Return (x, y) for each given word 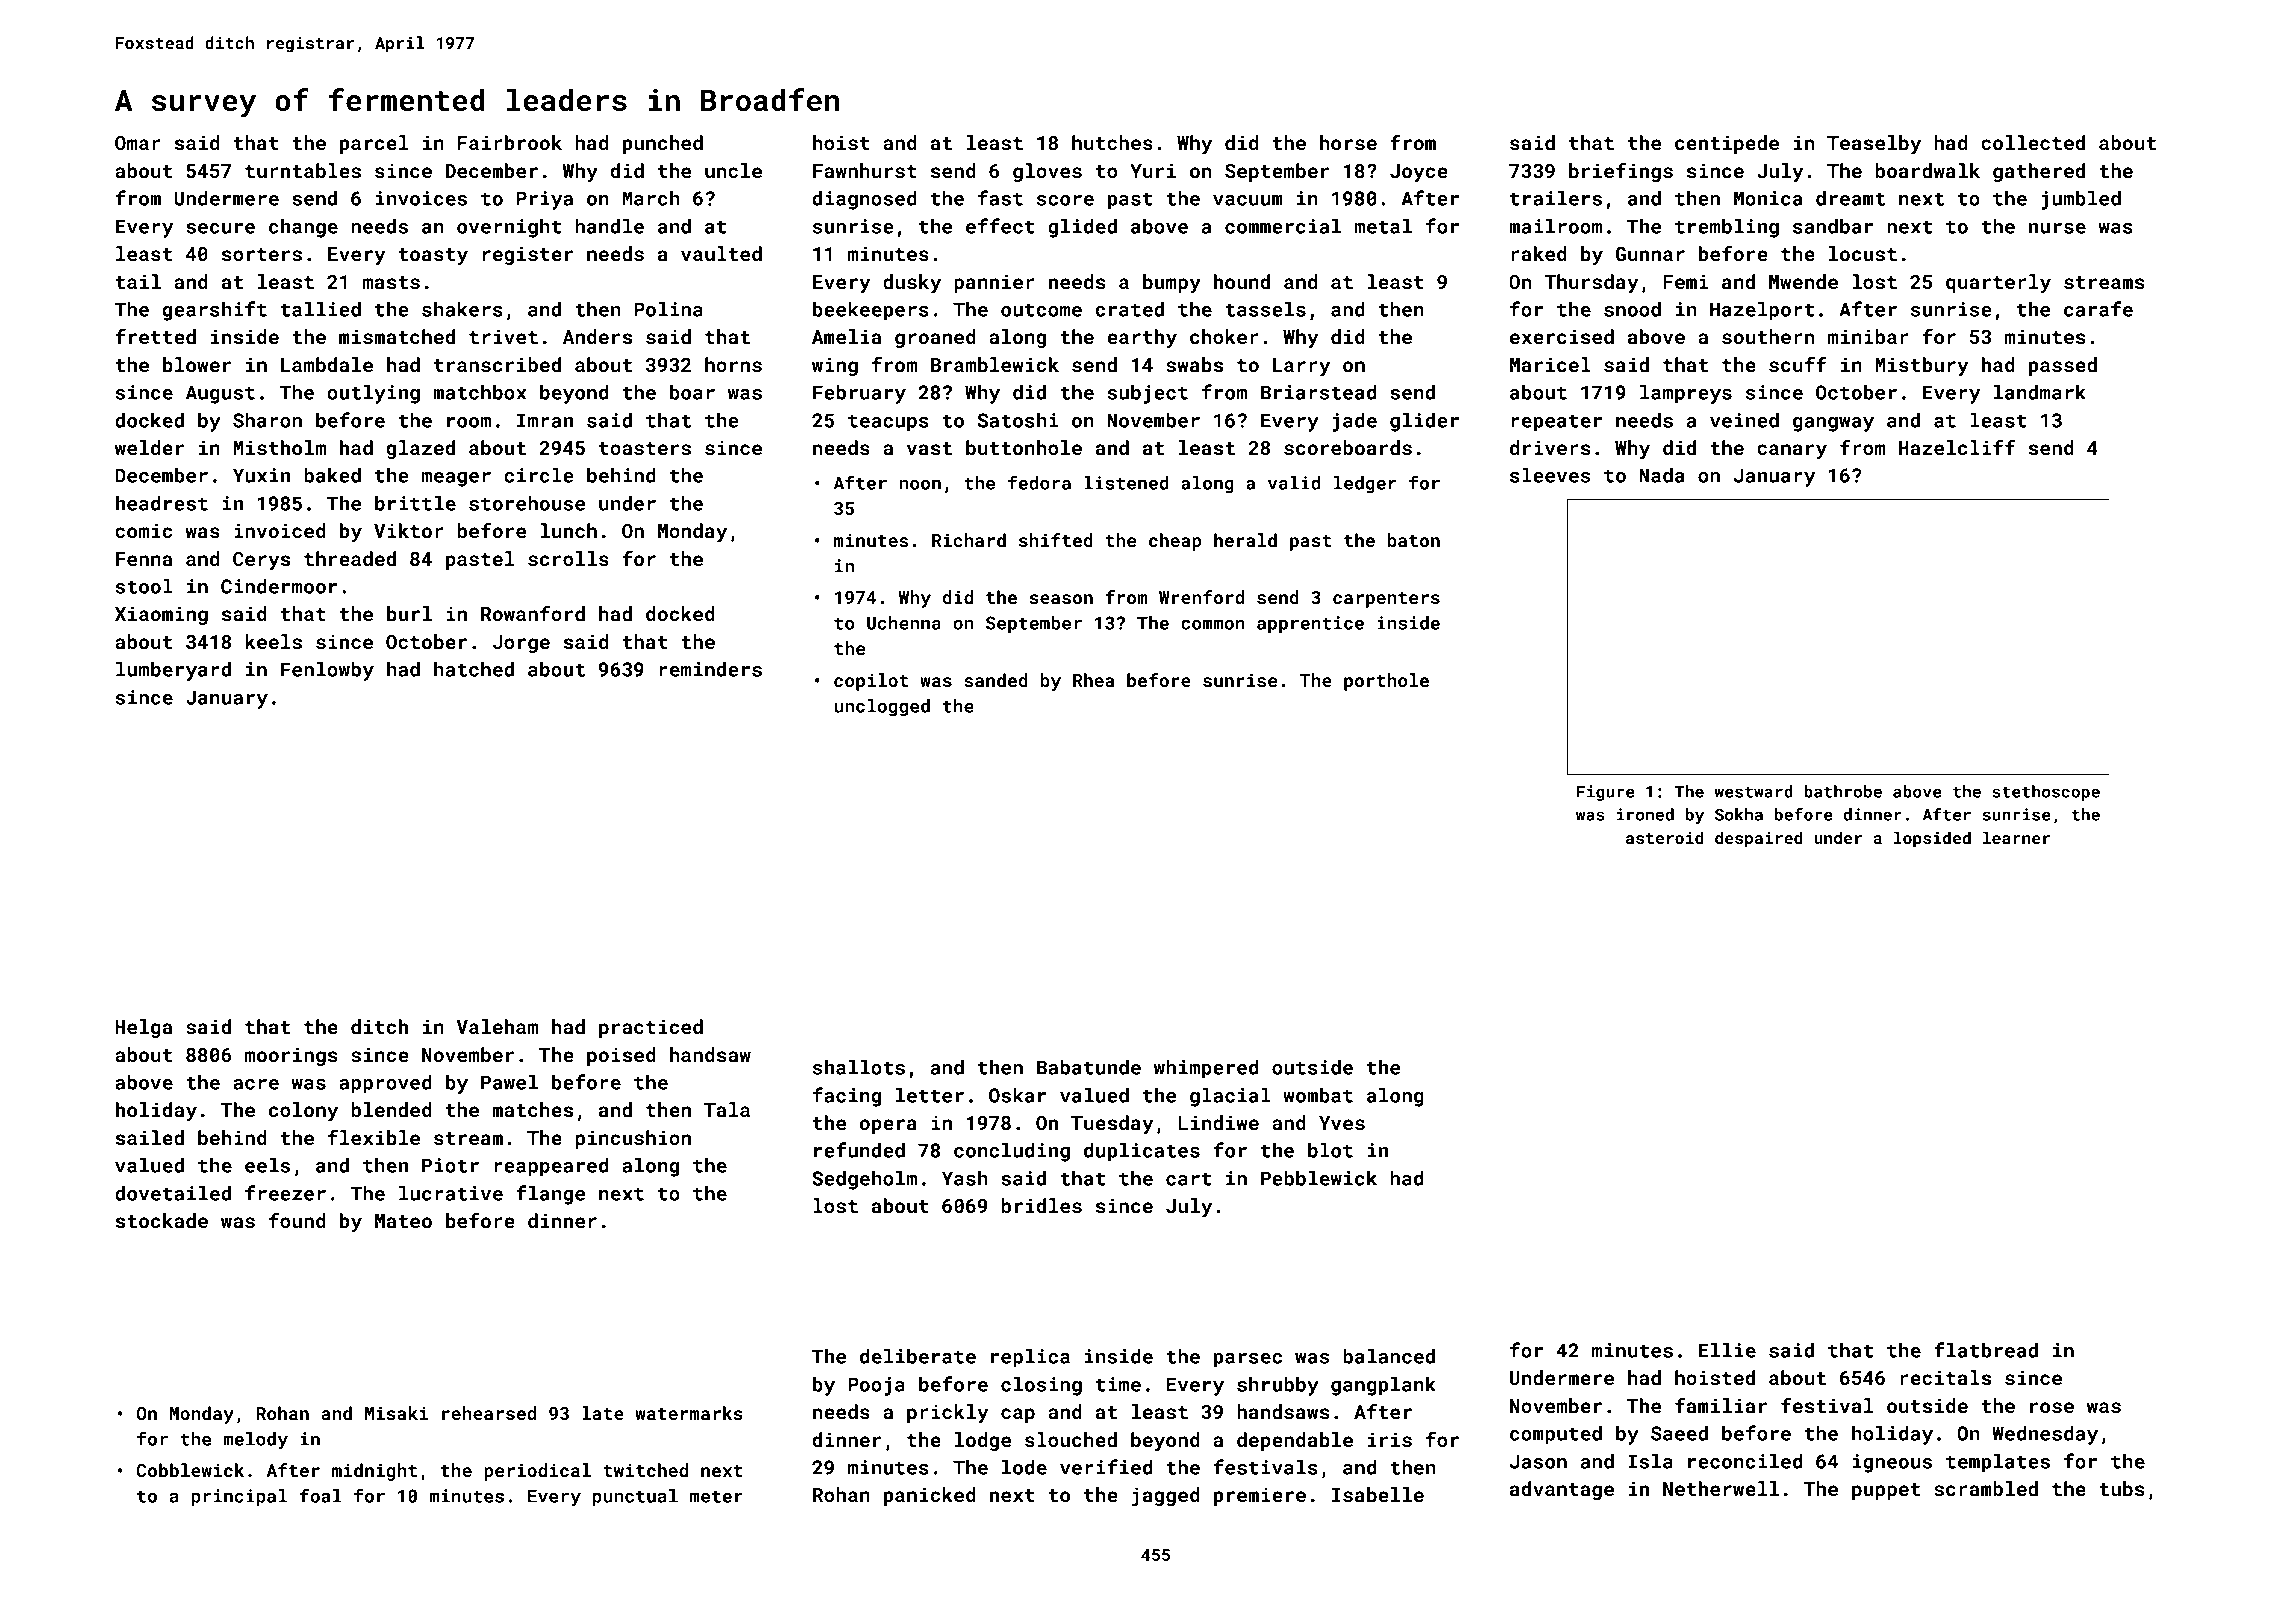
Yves (1342, 1123)
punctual (635, 1497)
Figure (1605, 793)
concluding (1012, 1152)
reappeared (551, 1167)
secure (220, 228)
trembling (1727, 228)
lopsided (1932, 839)
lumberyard (173, 671)
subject (1148, 394)
